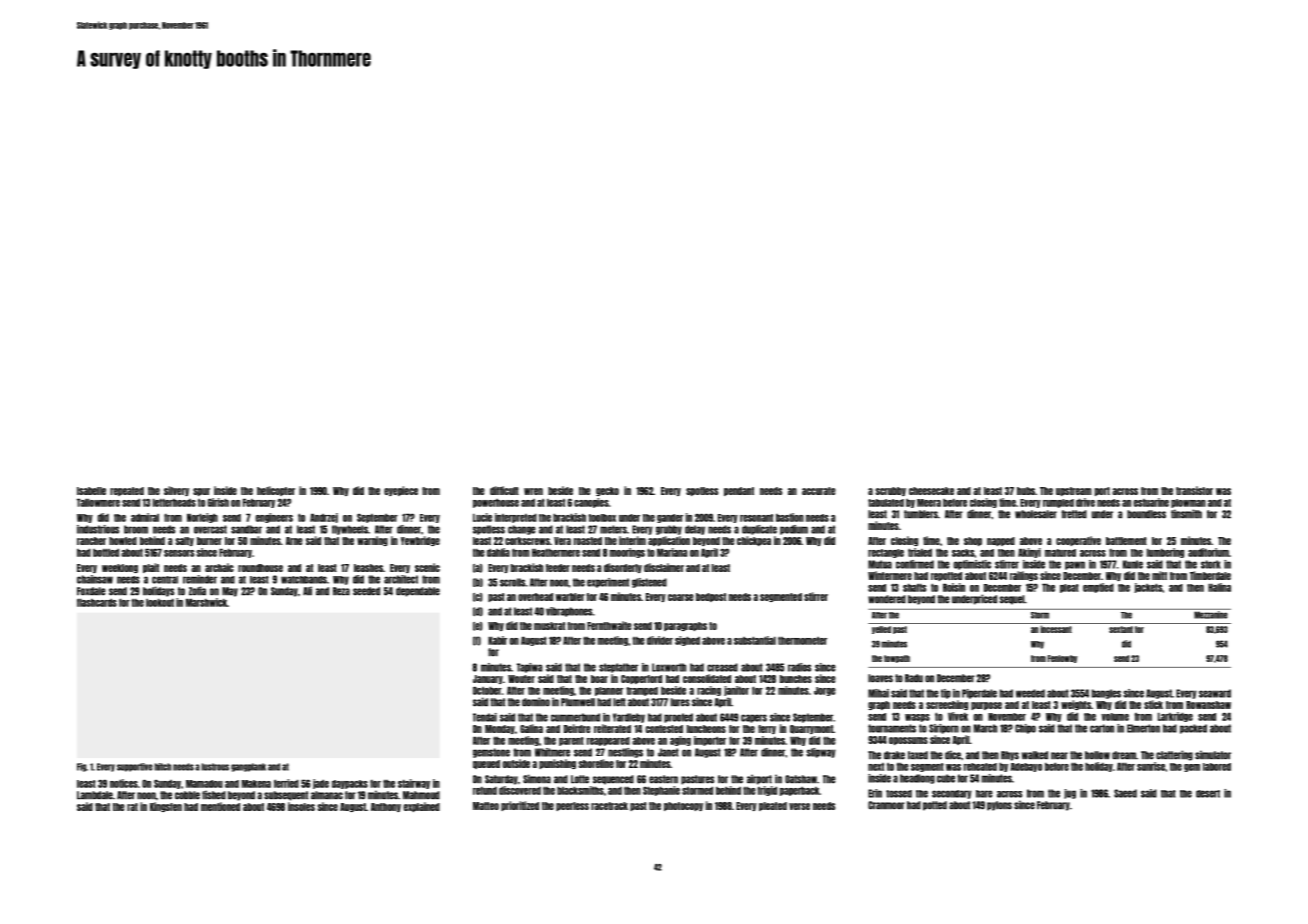  Describe the element at coordinates (669, 530) in the document. I see `grubby` at that location.
